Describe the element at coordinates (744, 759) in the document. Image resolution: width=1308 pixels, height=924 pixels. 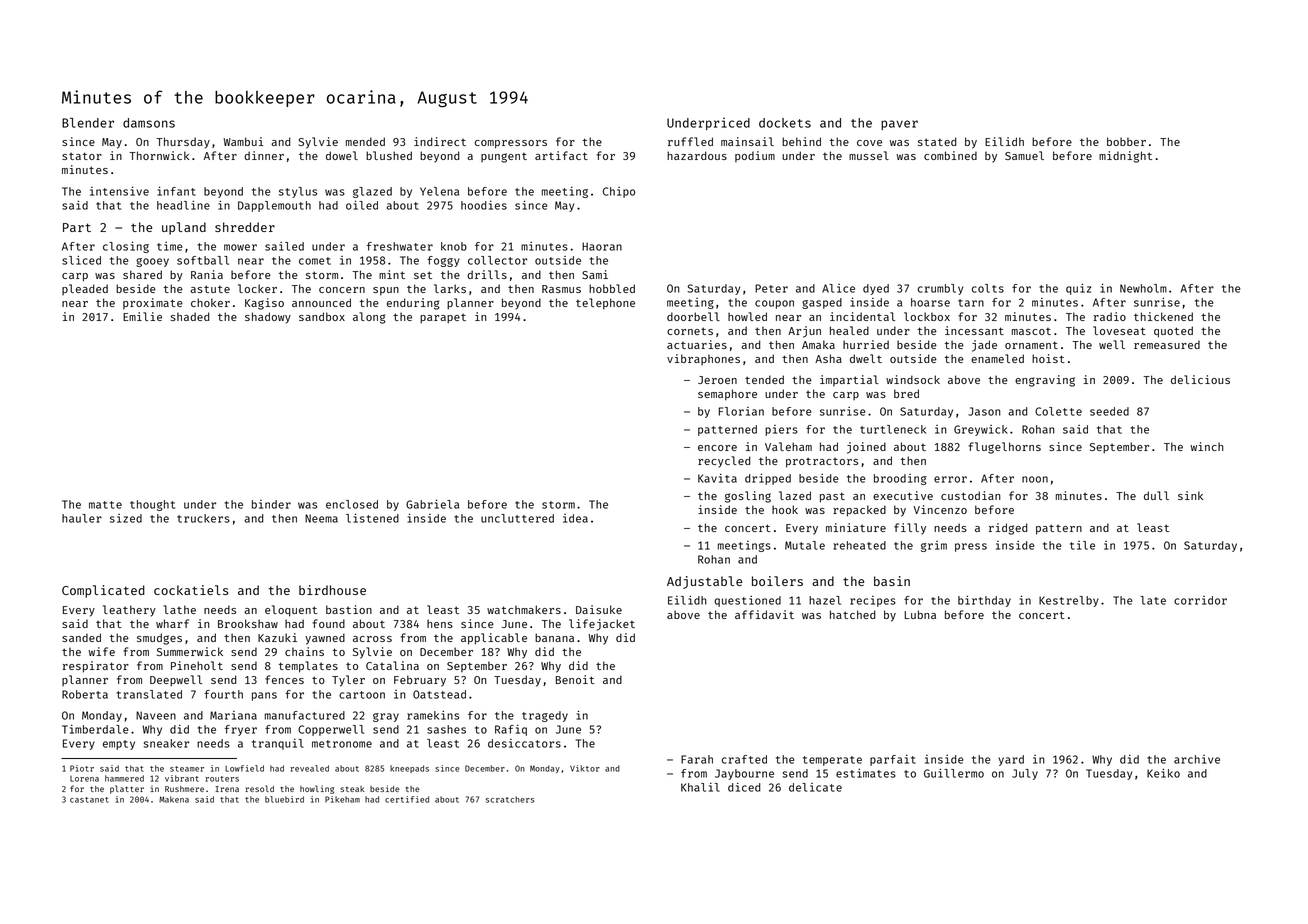
I see `crafted` at that location.
